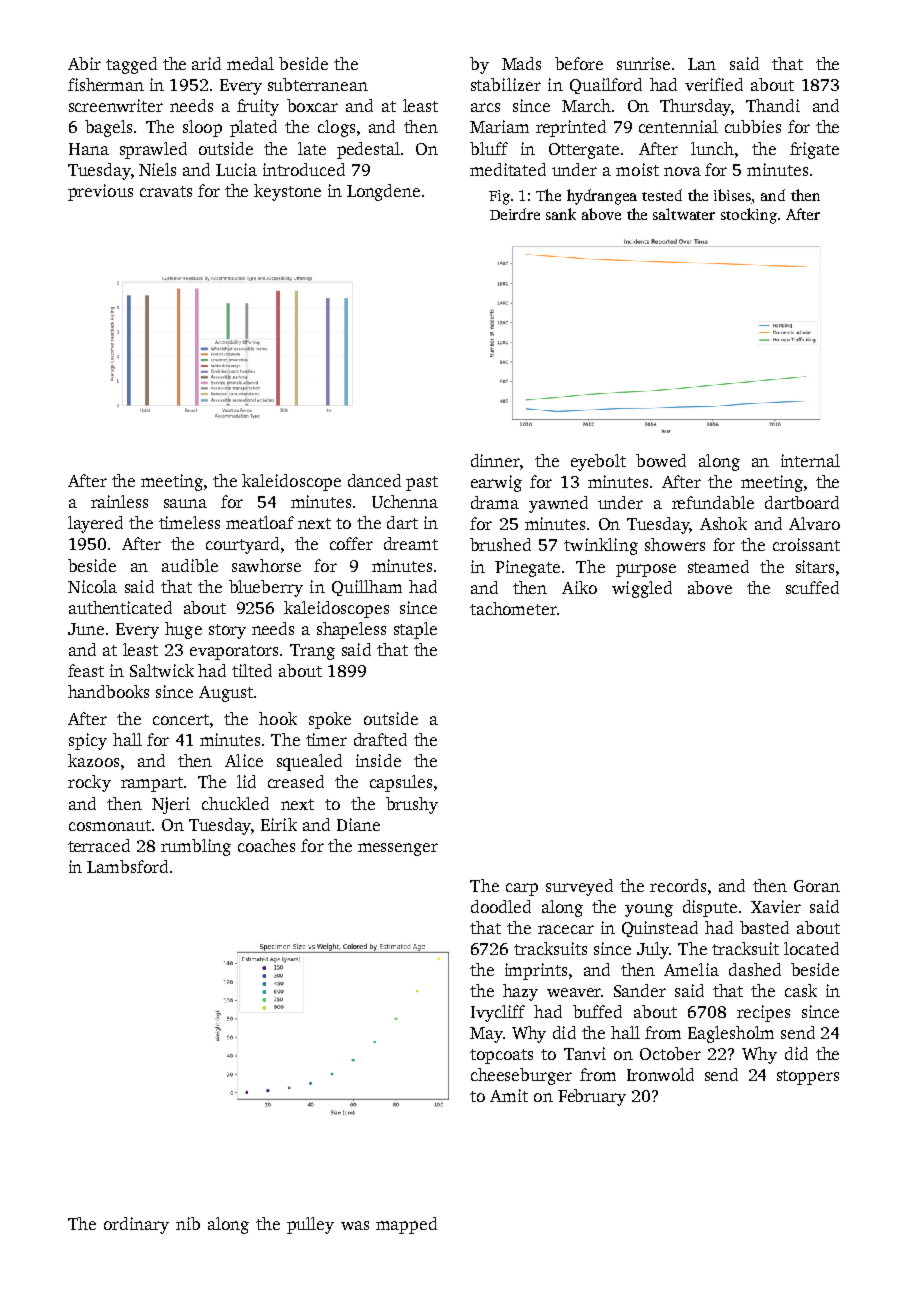  Describe the element at coordinates (643, 63) in the screenshot. I see `sunrise` at that location.
